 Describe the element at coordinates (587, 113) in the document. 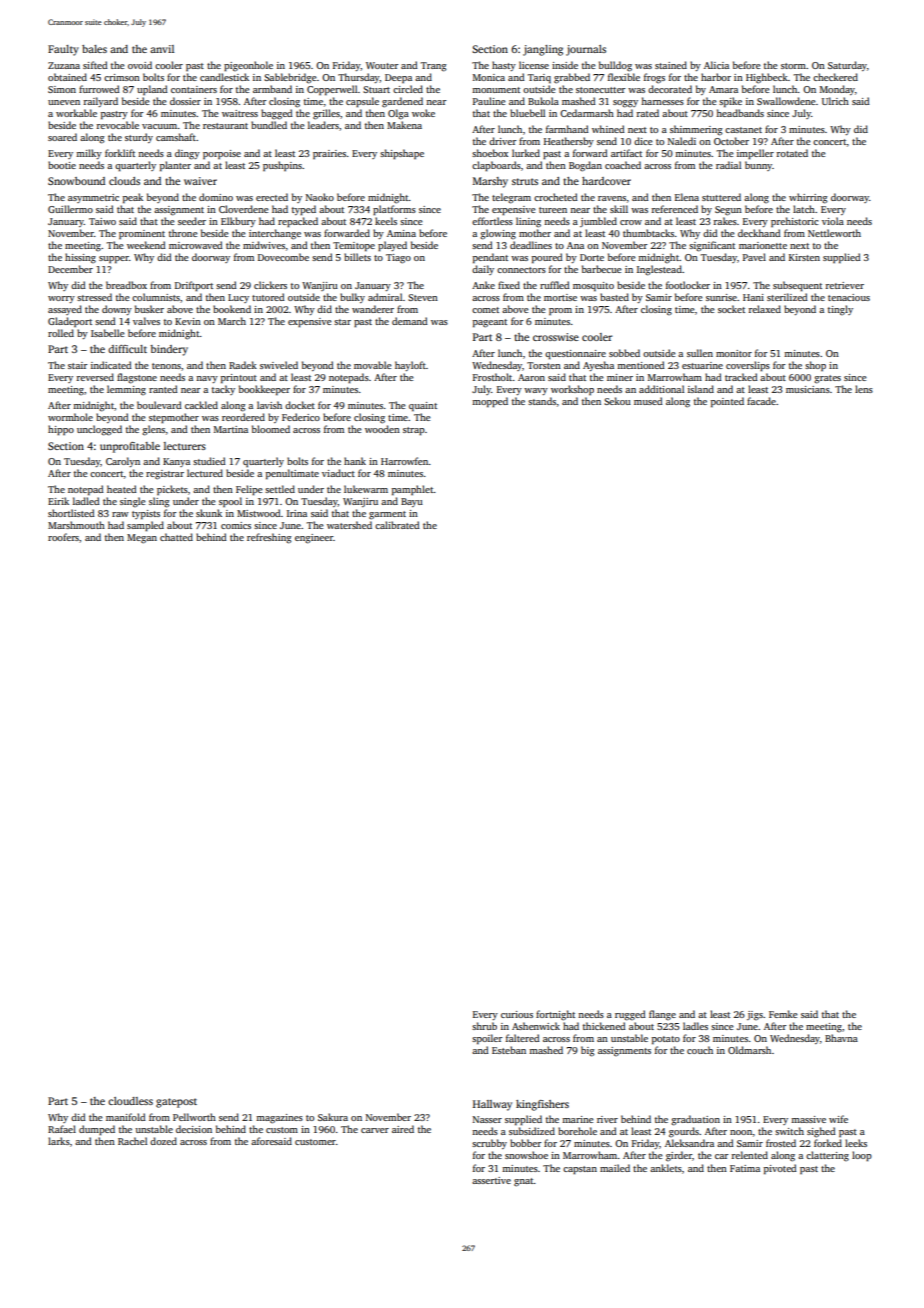

I see `Cedarmarsh` at that location.
